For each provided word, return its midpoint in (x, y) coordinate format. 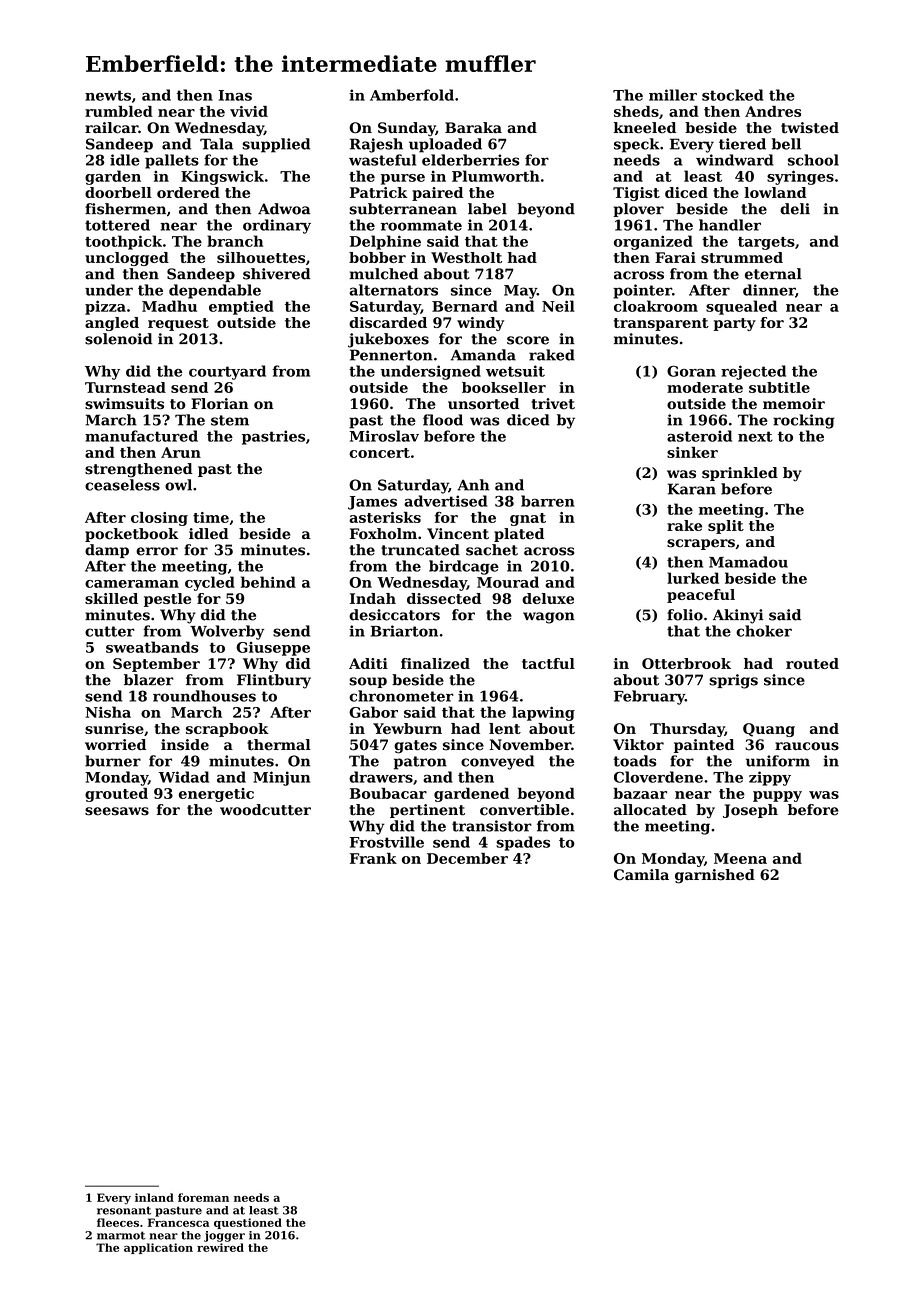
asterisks (385, 517)
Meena (740, 858)
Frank (373, 858)
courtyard (227, 372)
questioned (248, 1223)
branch (235, 241)
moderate (705, 387)
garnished (715, 876)
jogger (224, 1236)
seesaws (117, 811)
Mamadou (748, 562)
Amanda (483, 355)
